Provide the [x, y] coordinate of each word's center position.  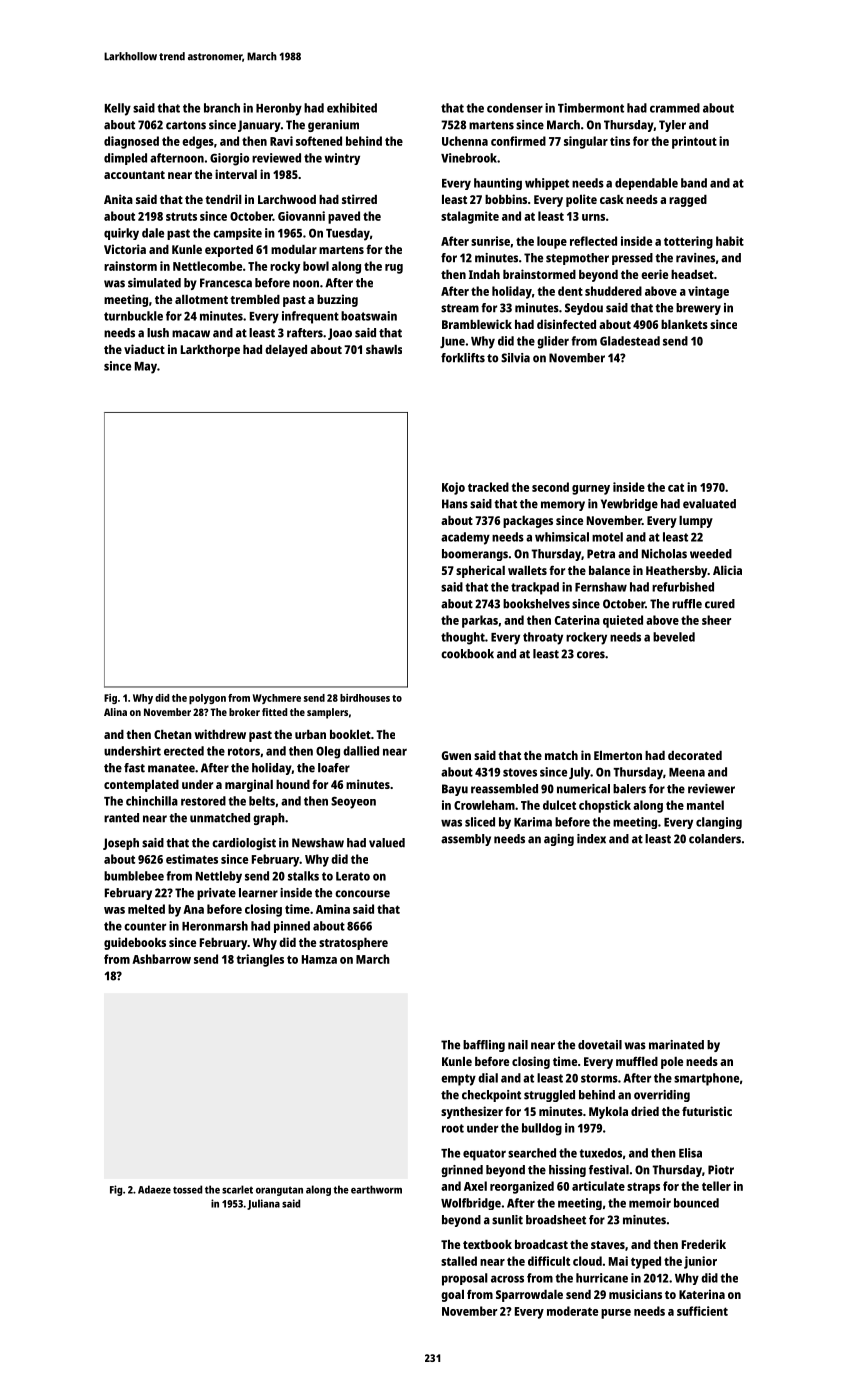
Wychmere [277, 699]
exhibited [352, 108]
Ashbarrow [161, 959]
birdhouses [365, 698]
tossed [187, 1189]
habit [730, 241]
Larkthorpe [210, 351]
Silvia [515, 358]
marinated [676, 1045]
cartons [186, 125]
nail [518, 1045]
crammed [675, 108]
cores [591, 655]
